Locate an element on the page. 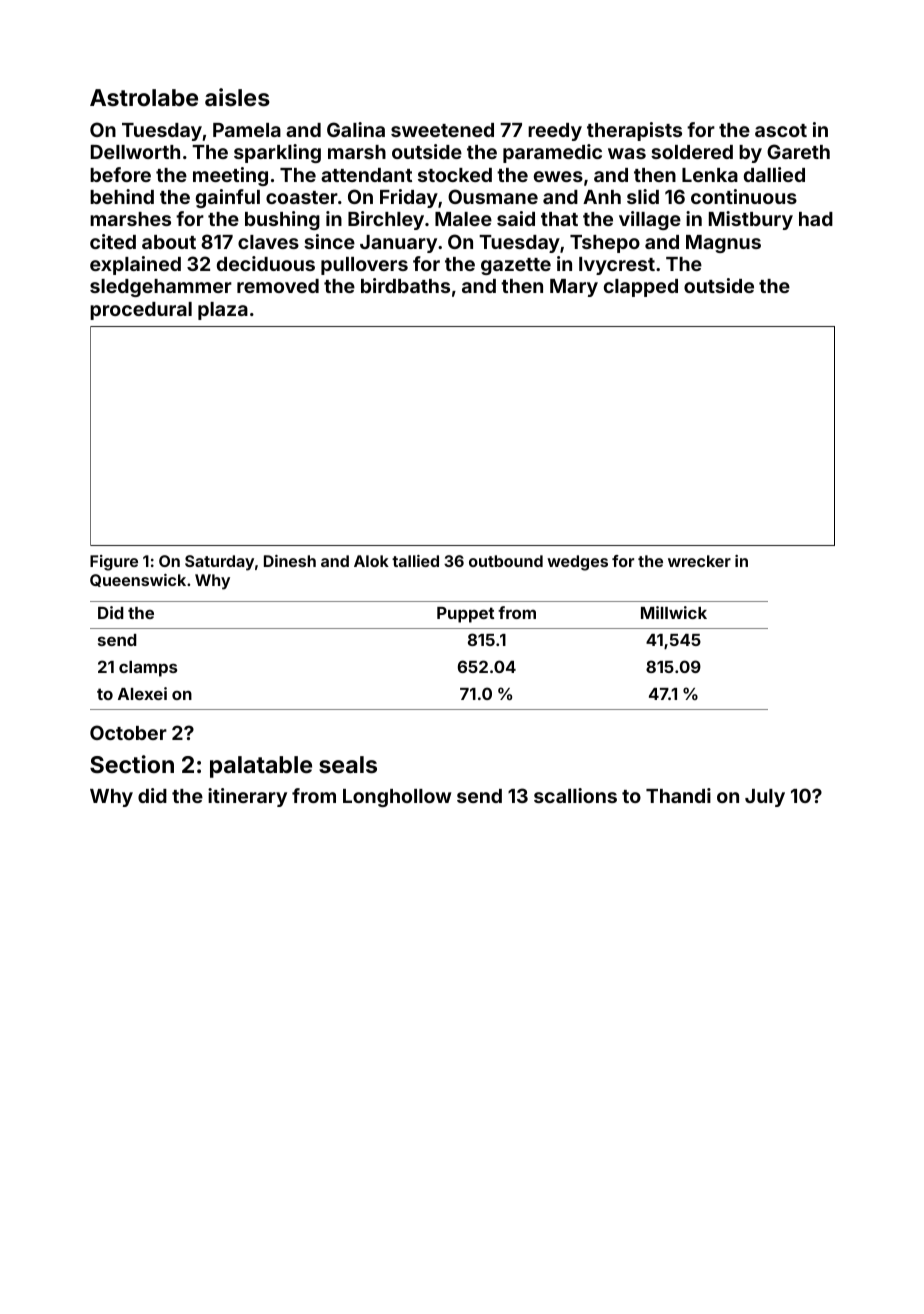  Millwick is located at coordinates (674, 612).
